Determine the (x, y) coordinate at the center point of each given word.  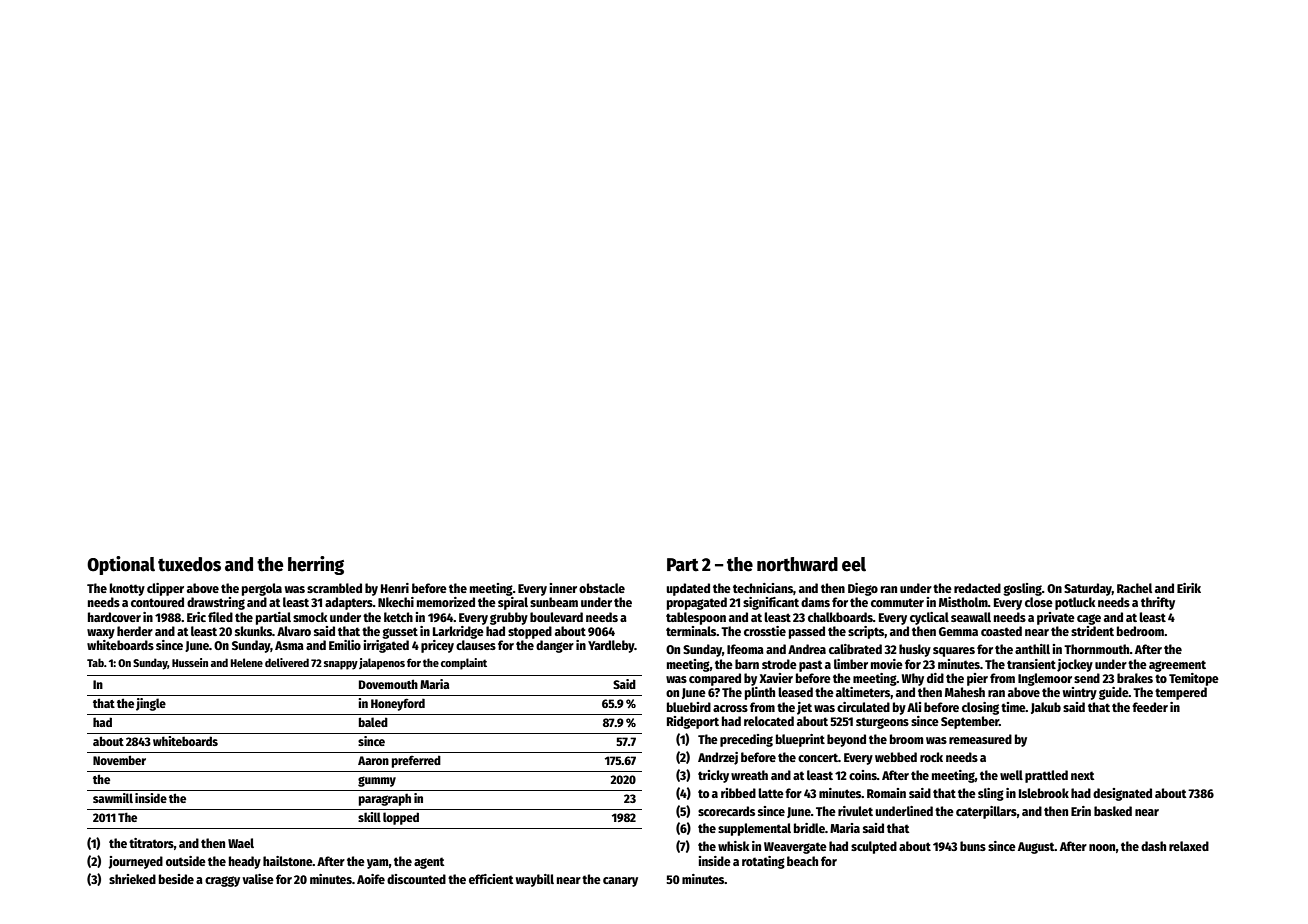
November (119, 760)
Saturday (1088, 589)
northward (797, 564)
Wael (241, 843)
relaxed (1189, 846)
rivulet (855, 811)
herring (316, 565)
